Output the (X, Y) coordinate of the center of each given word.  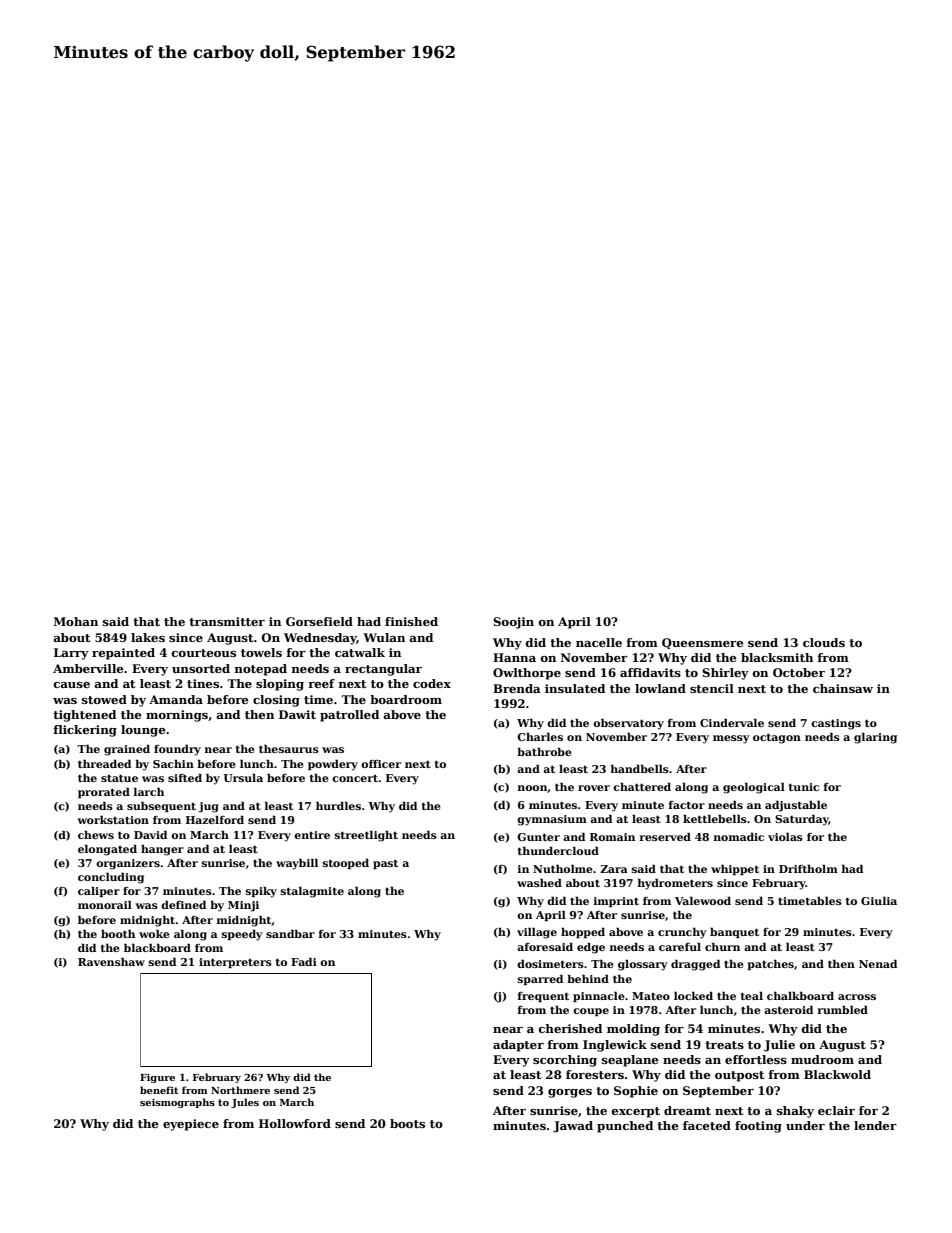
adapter (518, 1046)
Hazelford (215, 820)
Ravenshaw (111, 961)
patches (770, 965)
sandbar (290, 934)
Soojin (513, 623)
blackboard (157, 947)
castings (836, 724)
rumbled (843, 1009)
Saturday (802, 820)
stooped (346, 864)
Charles (540, 736)
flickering (85, 731)
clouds (824, 642)
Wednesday (320, 639)
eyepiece (191, 1125)
